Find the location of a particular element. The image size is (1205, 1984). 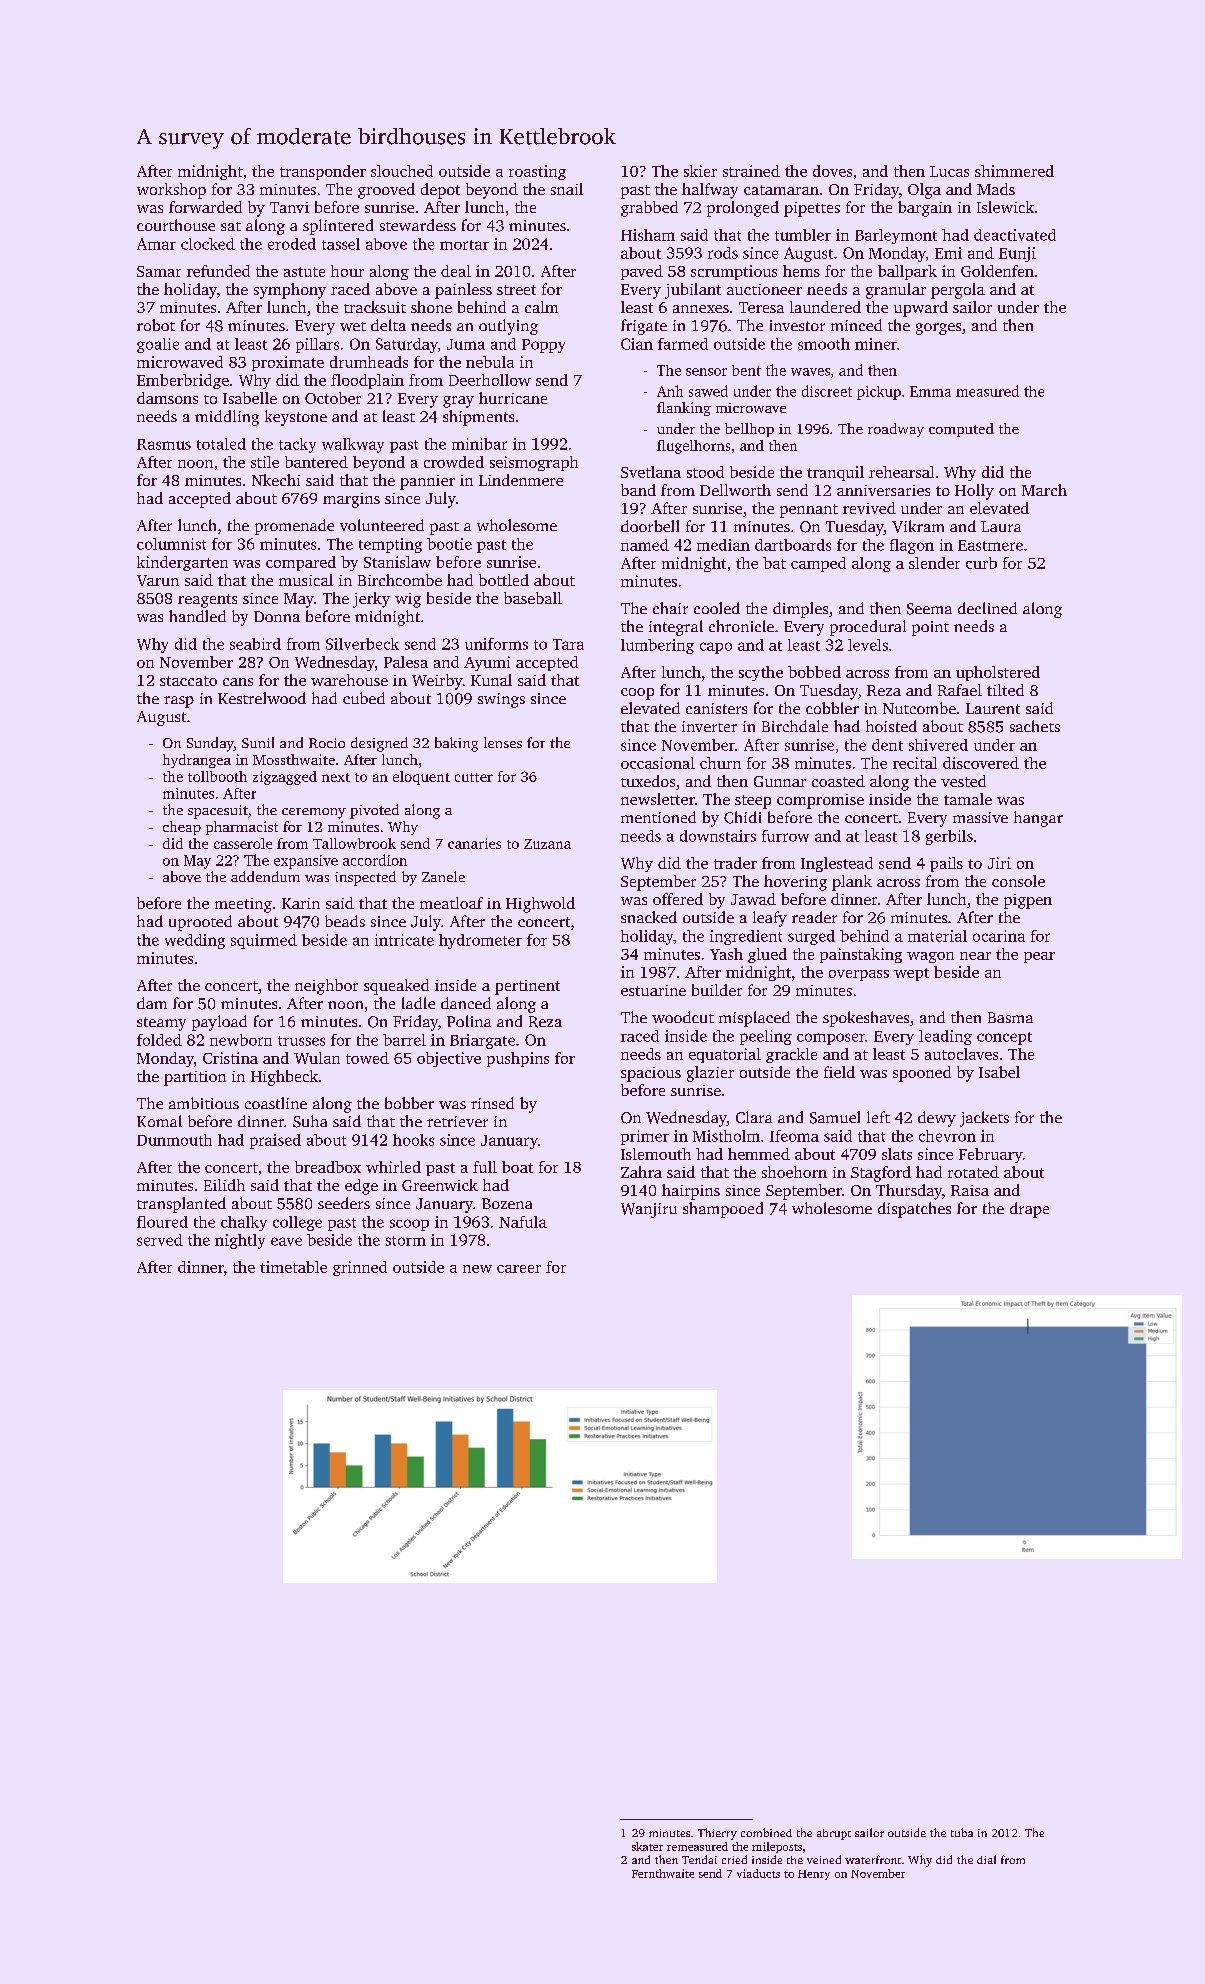

Fernthwaite is located at coordinates (663, 1873).
